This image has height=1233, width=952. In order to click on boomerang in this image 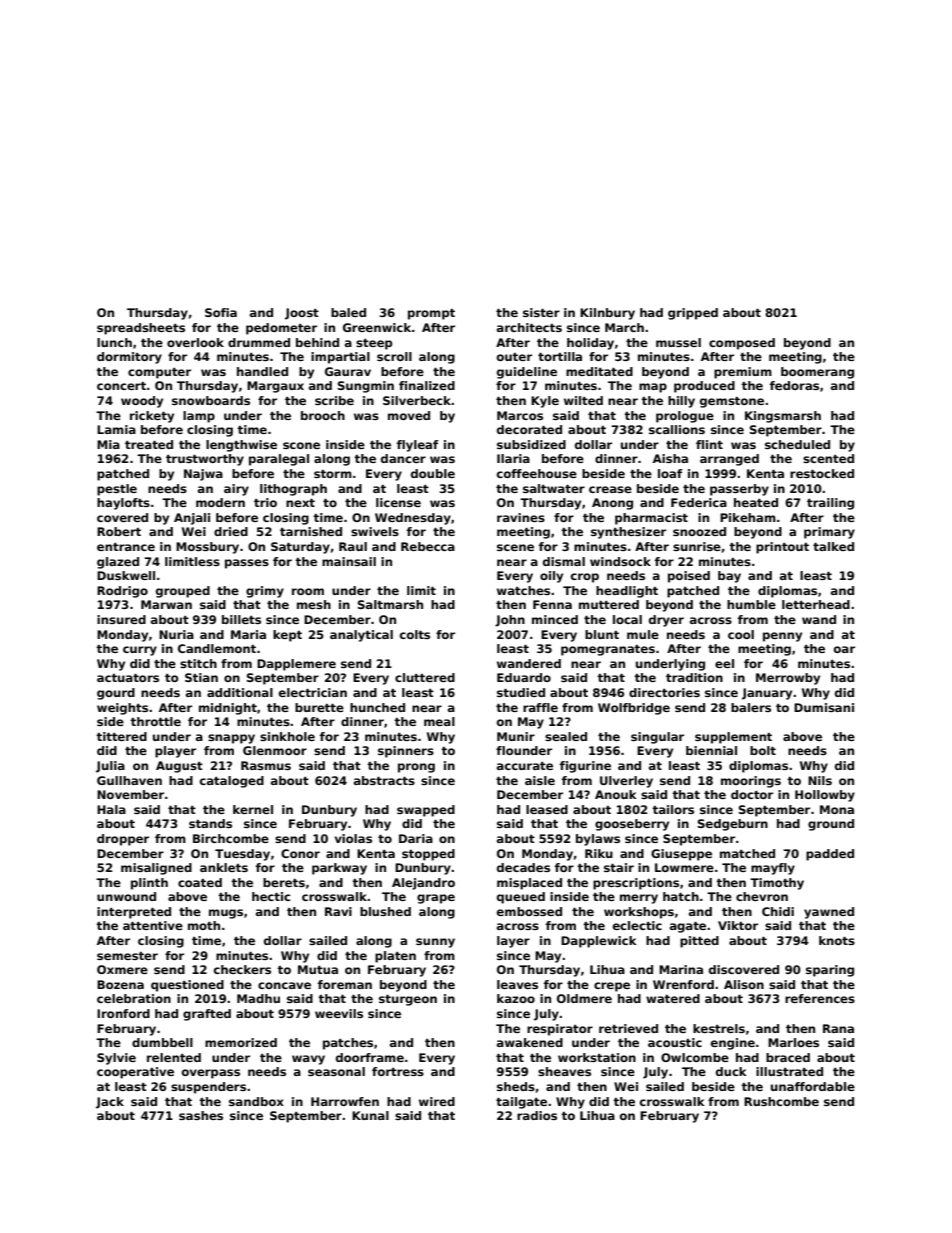, I will do `click(817, 373)`.
